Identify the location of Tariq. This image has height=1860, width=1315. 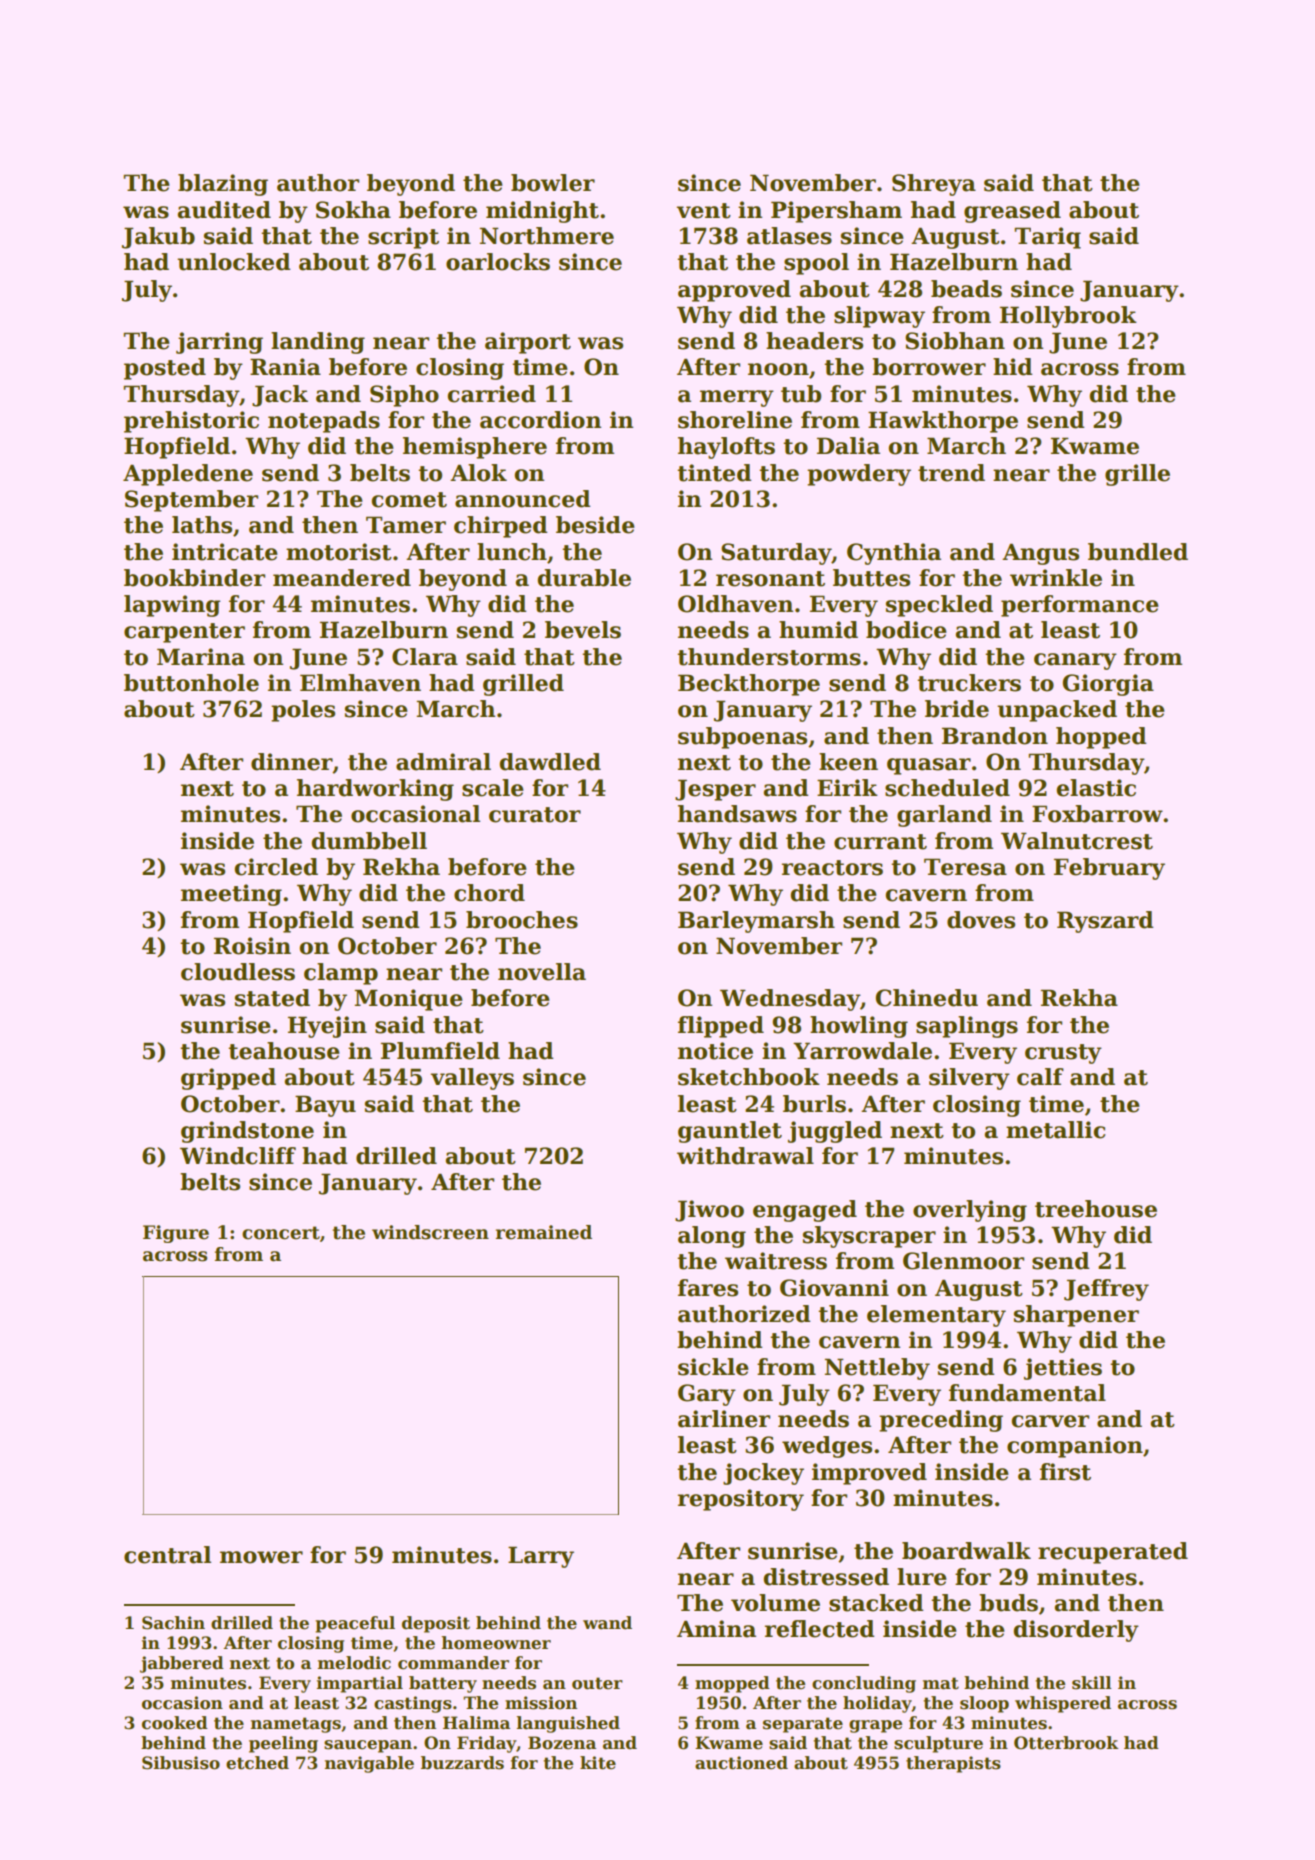
(1047, 238).
